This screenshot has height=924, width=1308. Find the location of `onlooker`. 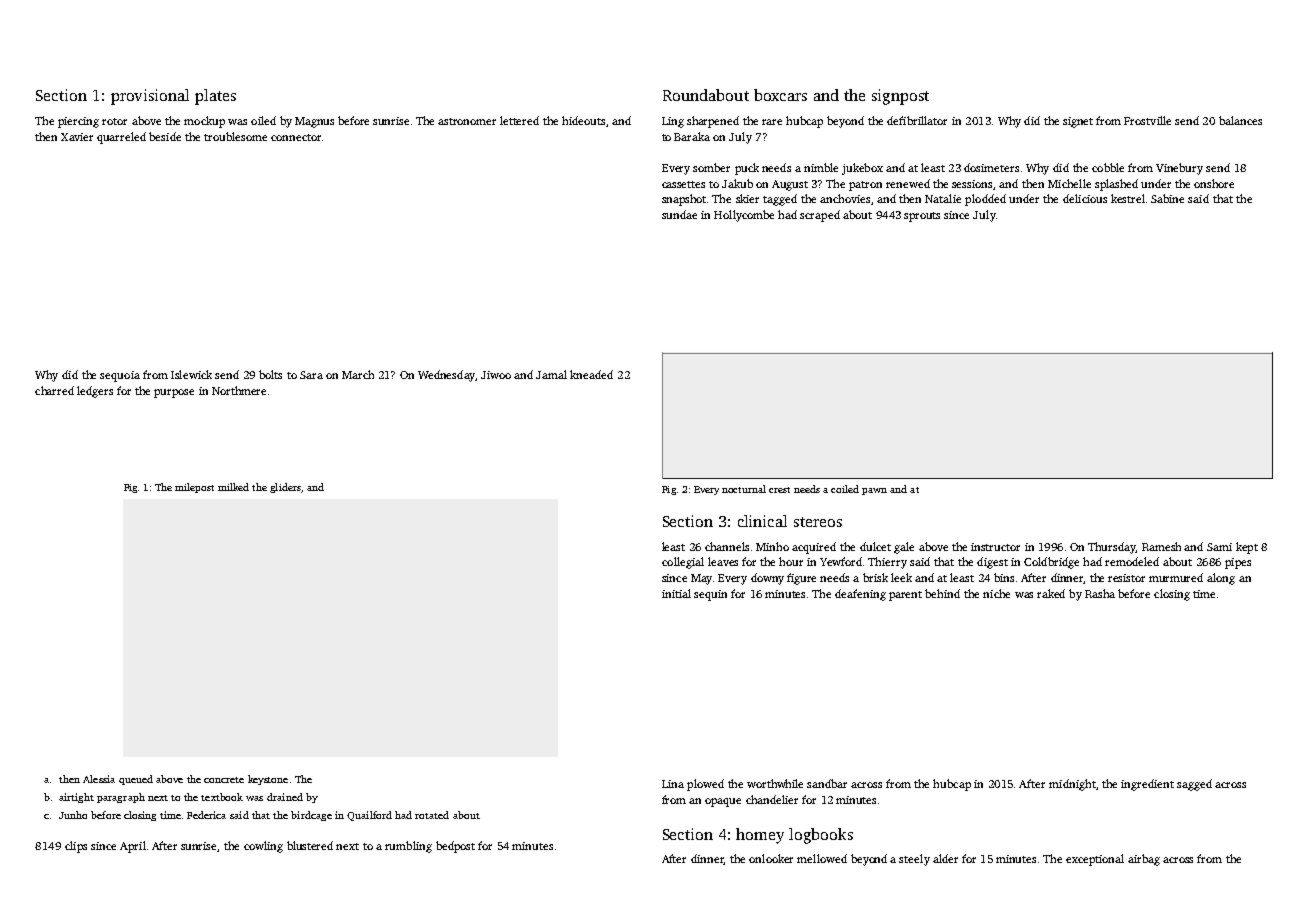

onlooker is located at coordinates (771, 858).
